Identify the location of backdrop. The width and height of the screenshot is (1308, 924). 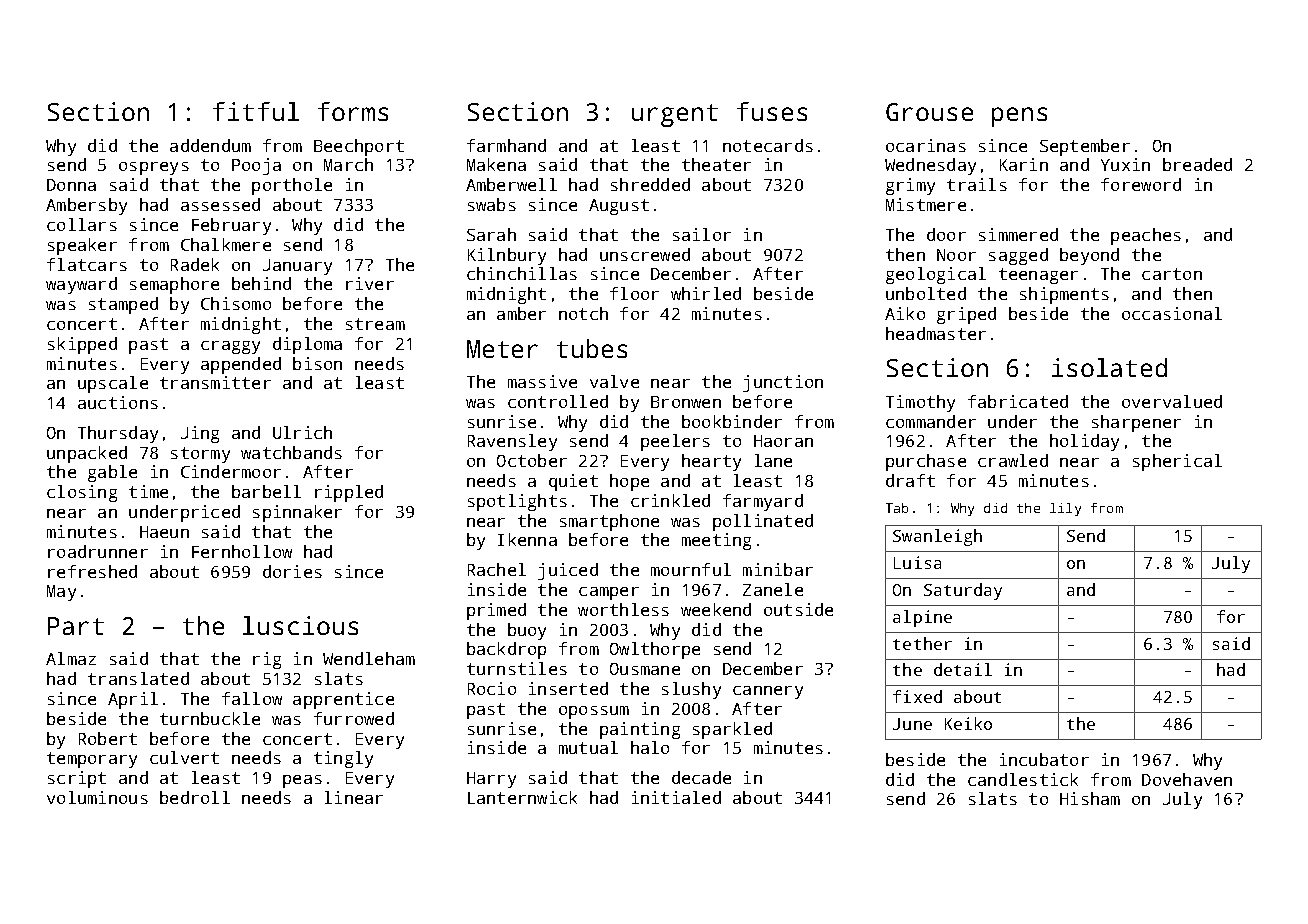
(506, 650).
